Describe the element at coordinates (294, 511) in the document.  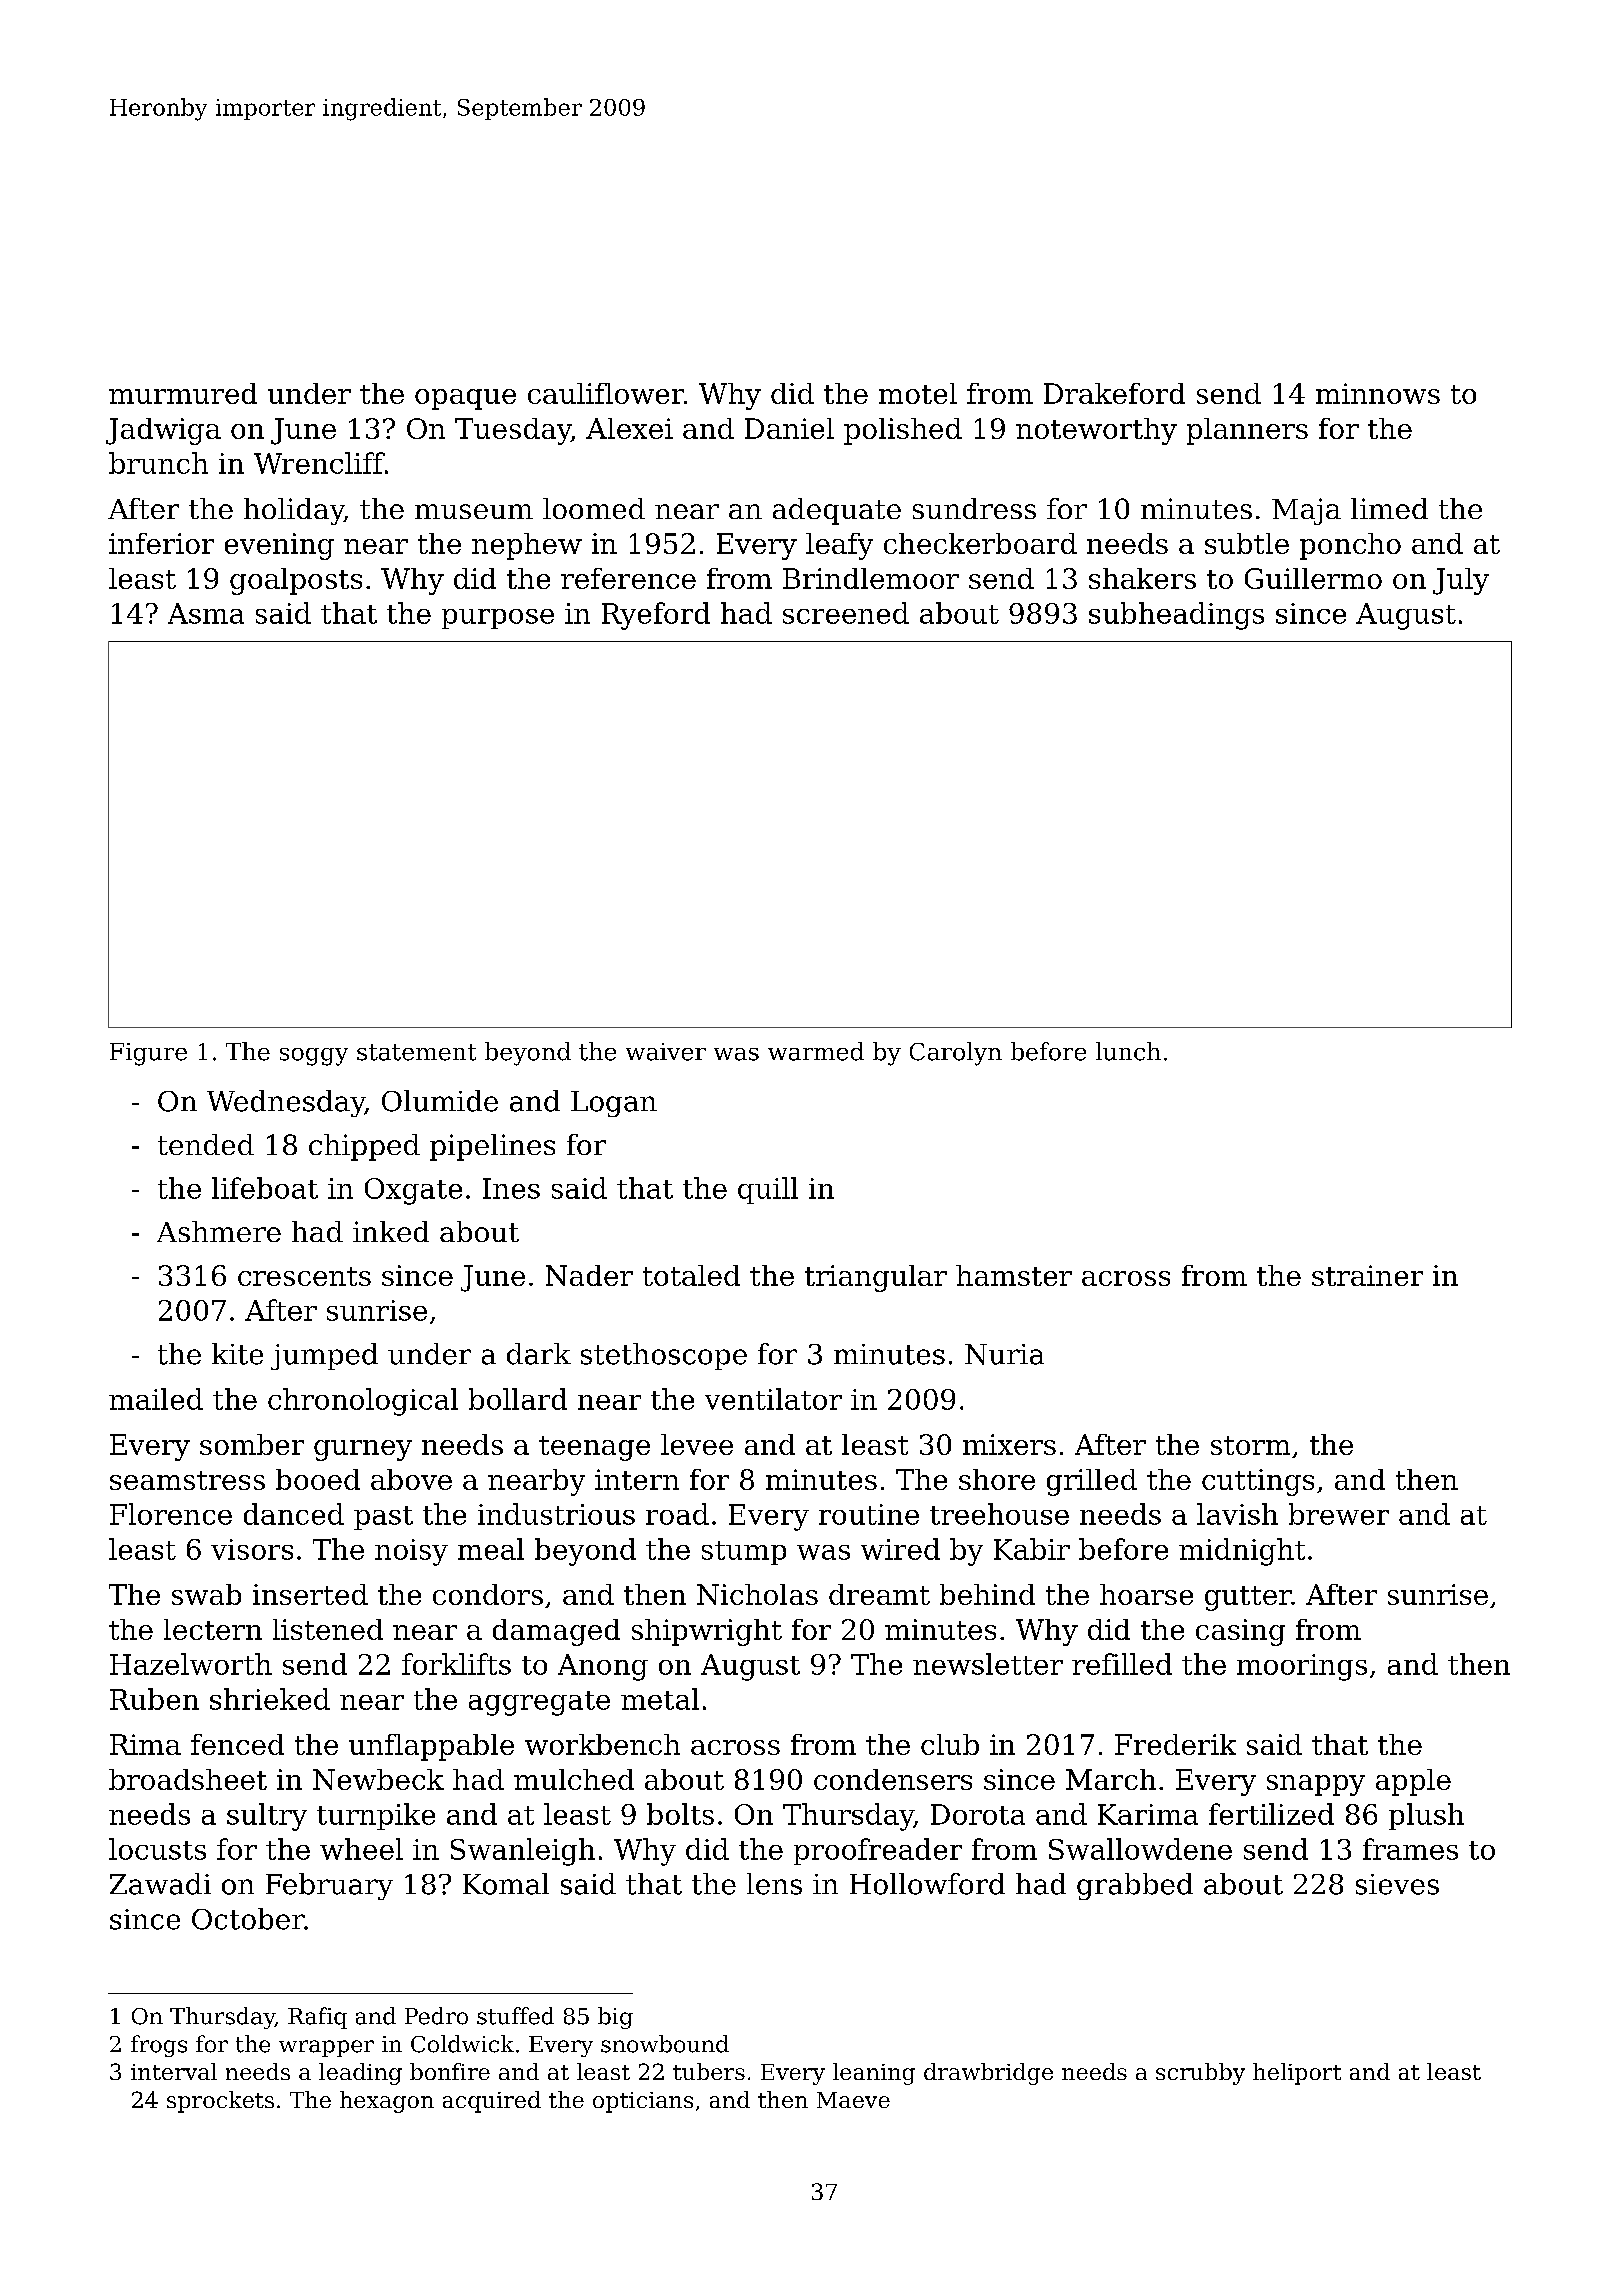
I see `holiday` at that location.
